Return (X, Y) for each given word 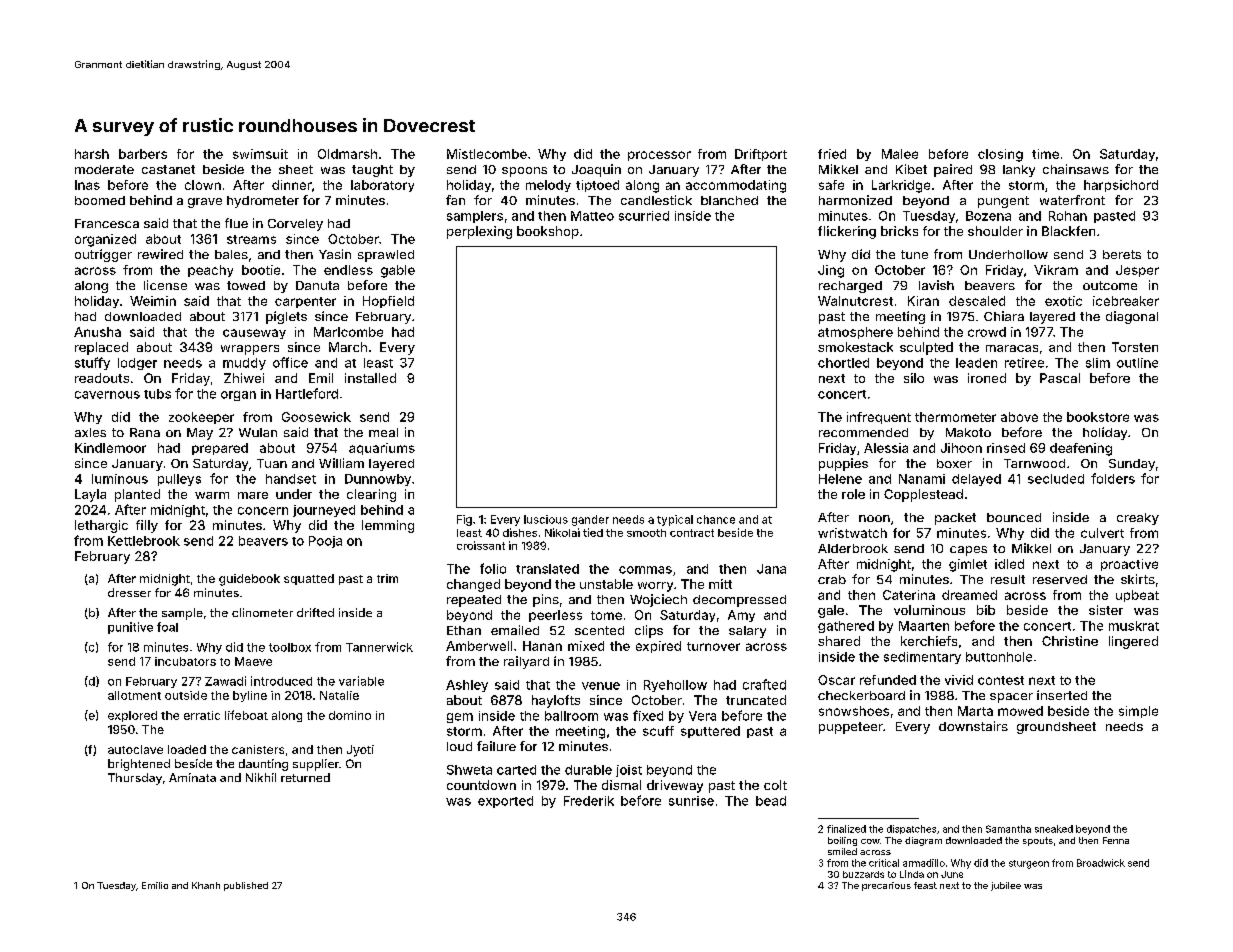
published (246, 886)
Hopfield (388, 302)
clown (203, 185)
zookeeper (201, 418)
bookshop (548, 232)
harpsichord (1121, 186)
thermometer (955, 417)
